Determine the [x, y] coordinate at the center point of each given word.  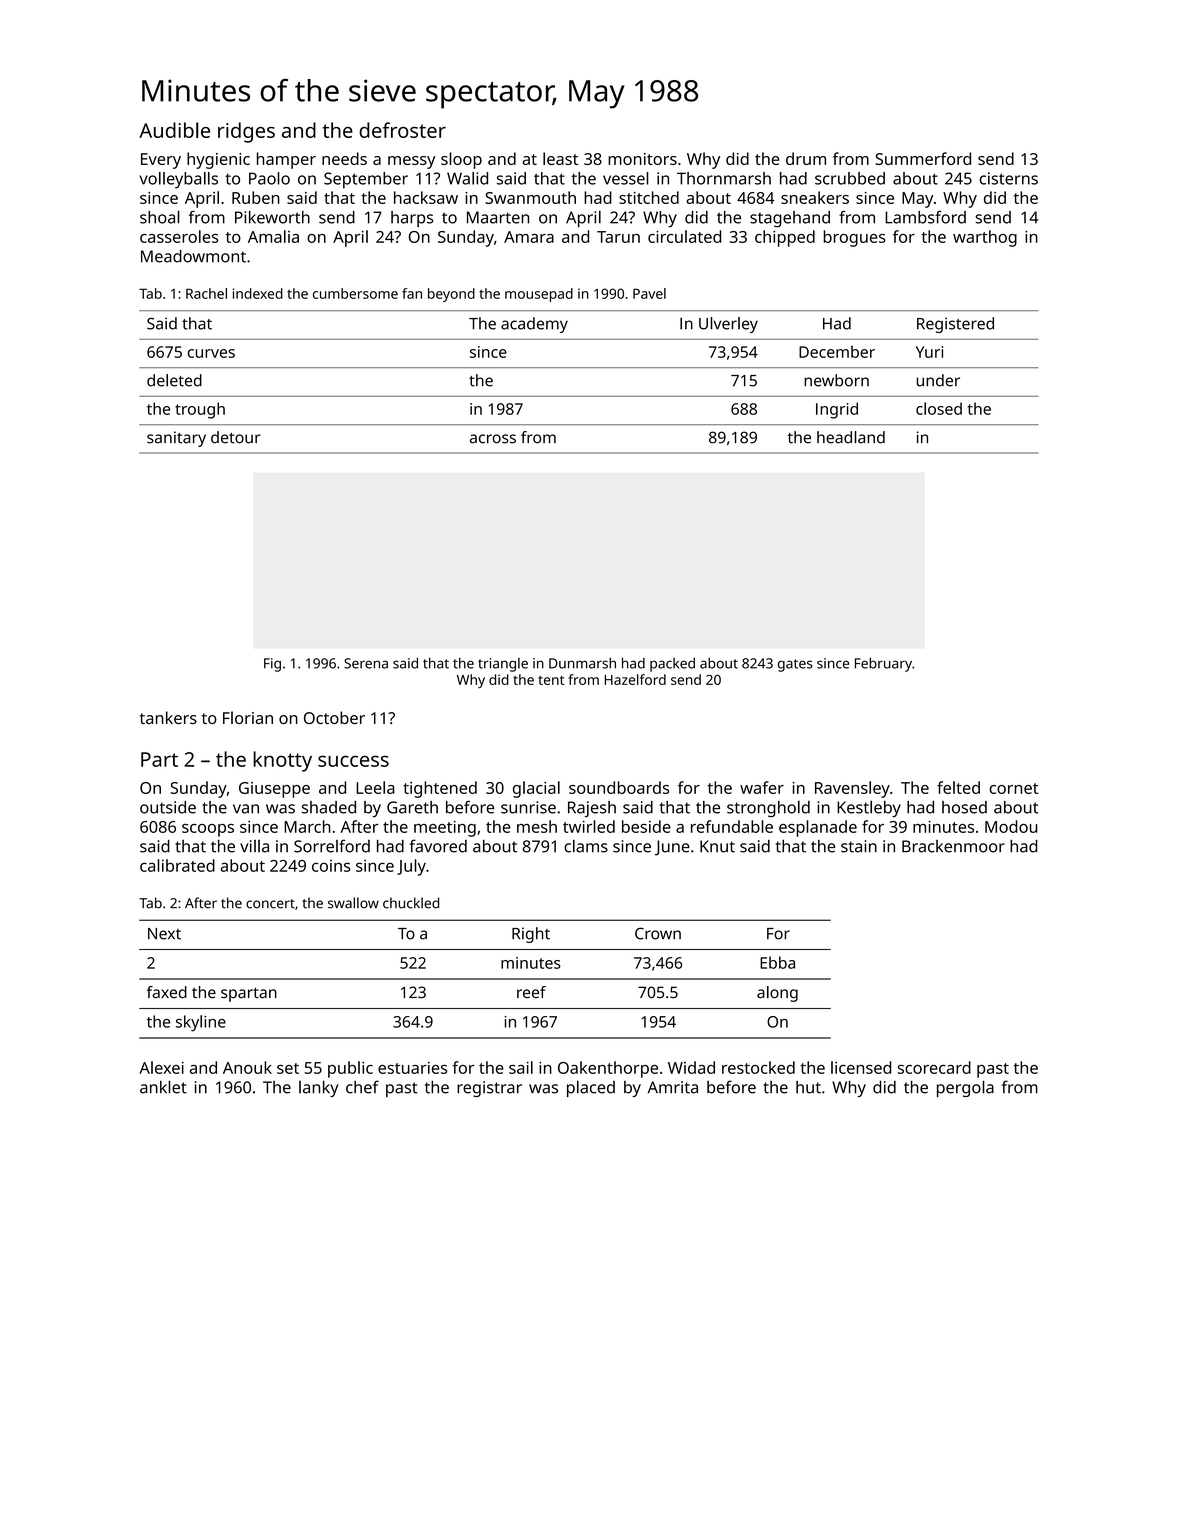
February [883, 665]
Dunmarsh [582, 663]
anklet [163, 1087]
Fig [272, 665]
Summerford [923, 158]
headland [851, 437]
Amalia [273, 236]
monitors [642, 159]
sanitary [176, 439]
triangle [503, 665]
